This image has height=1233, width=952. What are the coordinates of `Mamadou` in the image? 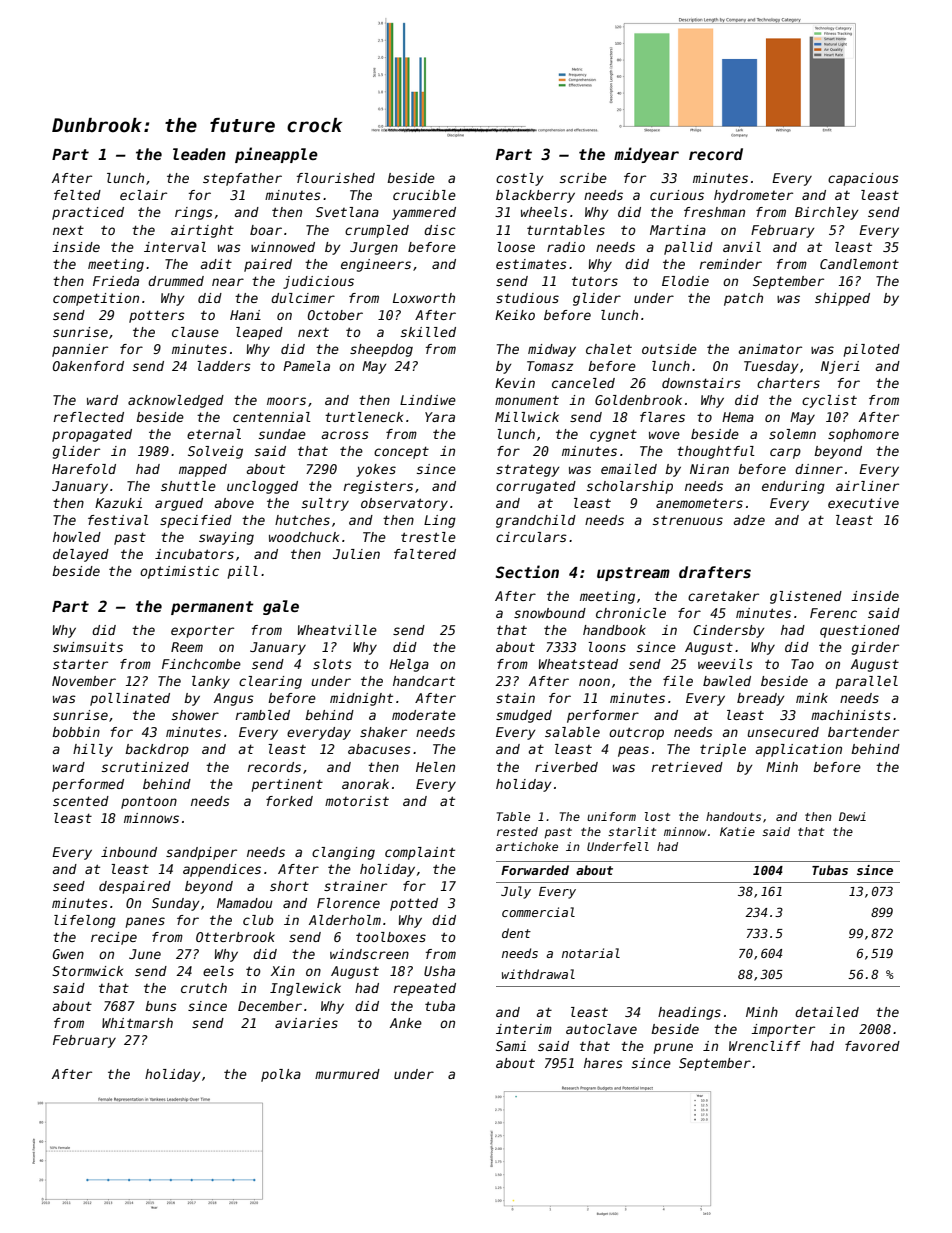 It's located at (245, 903).
